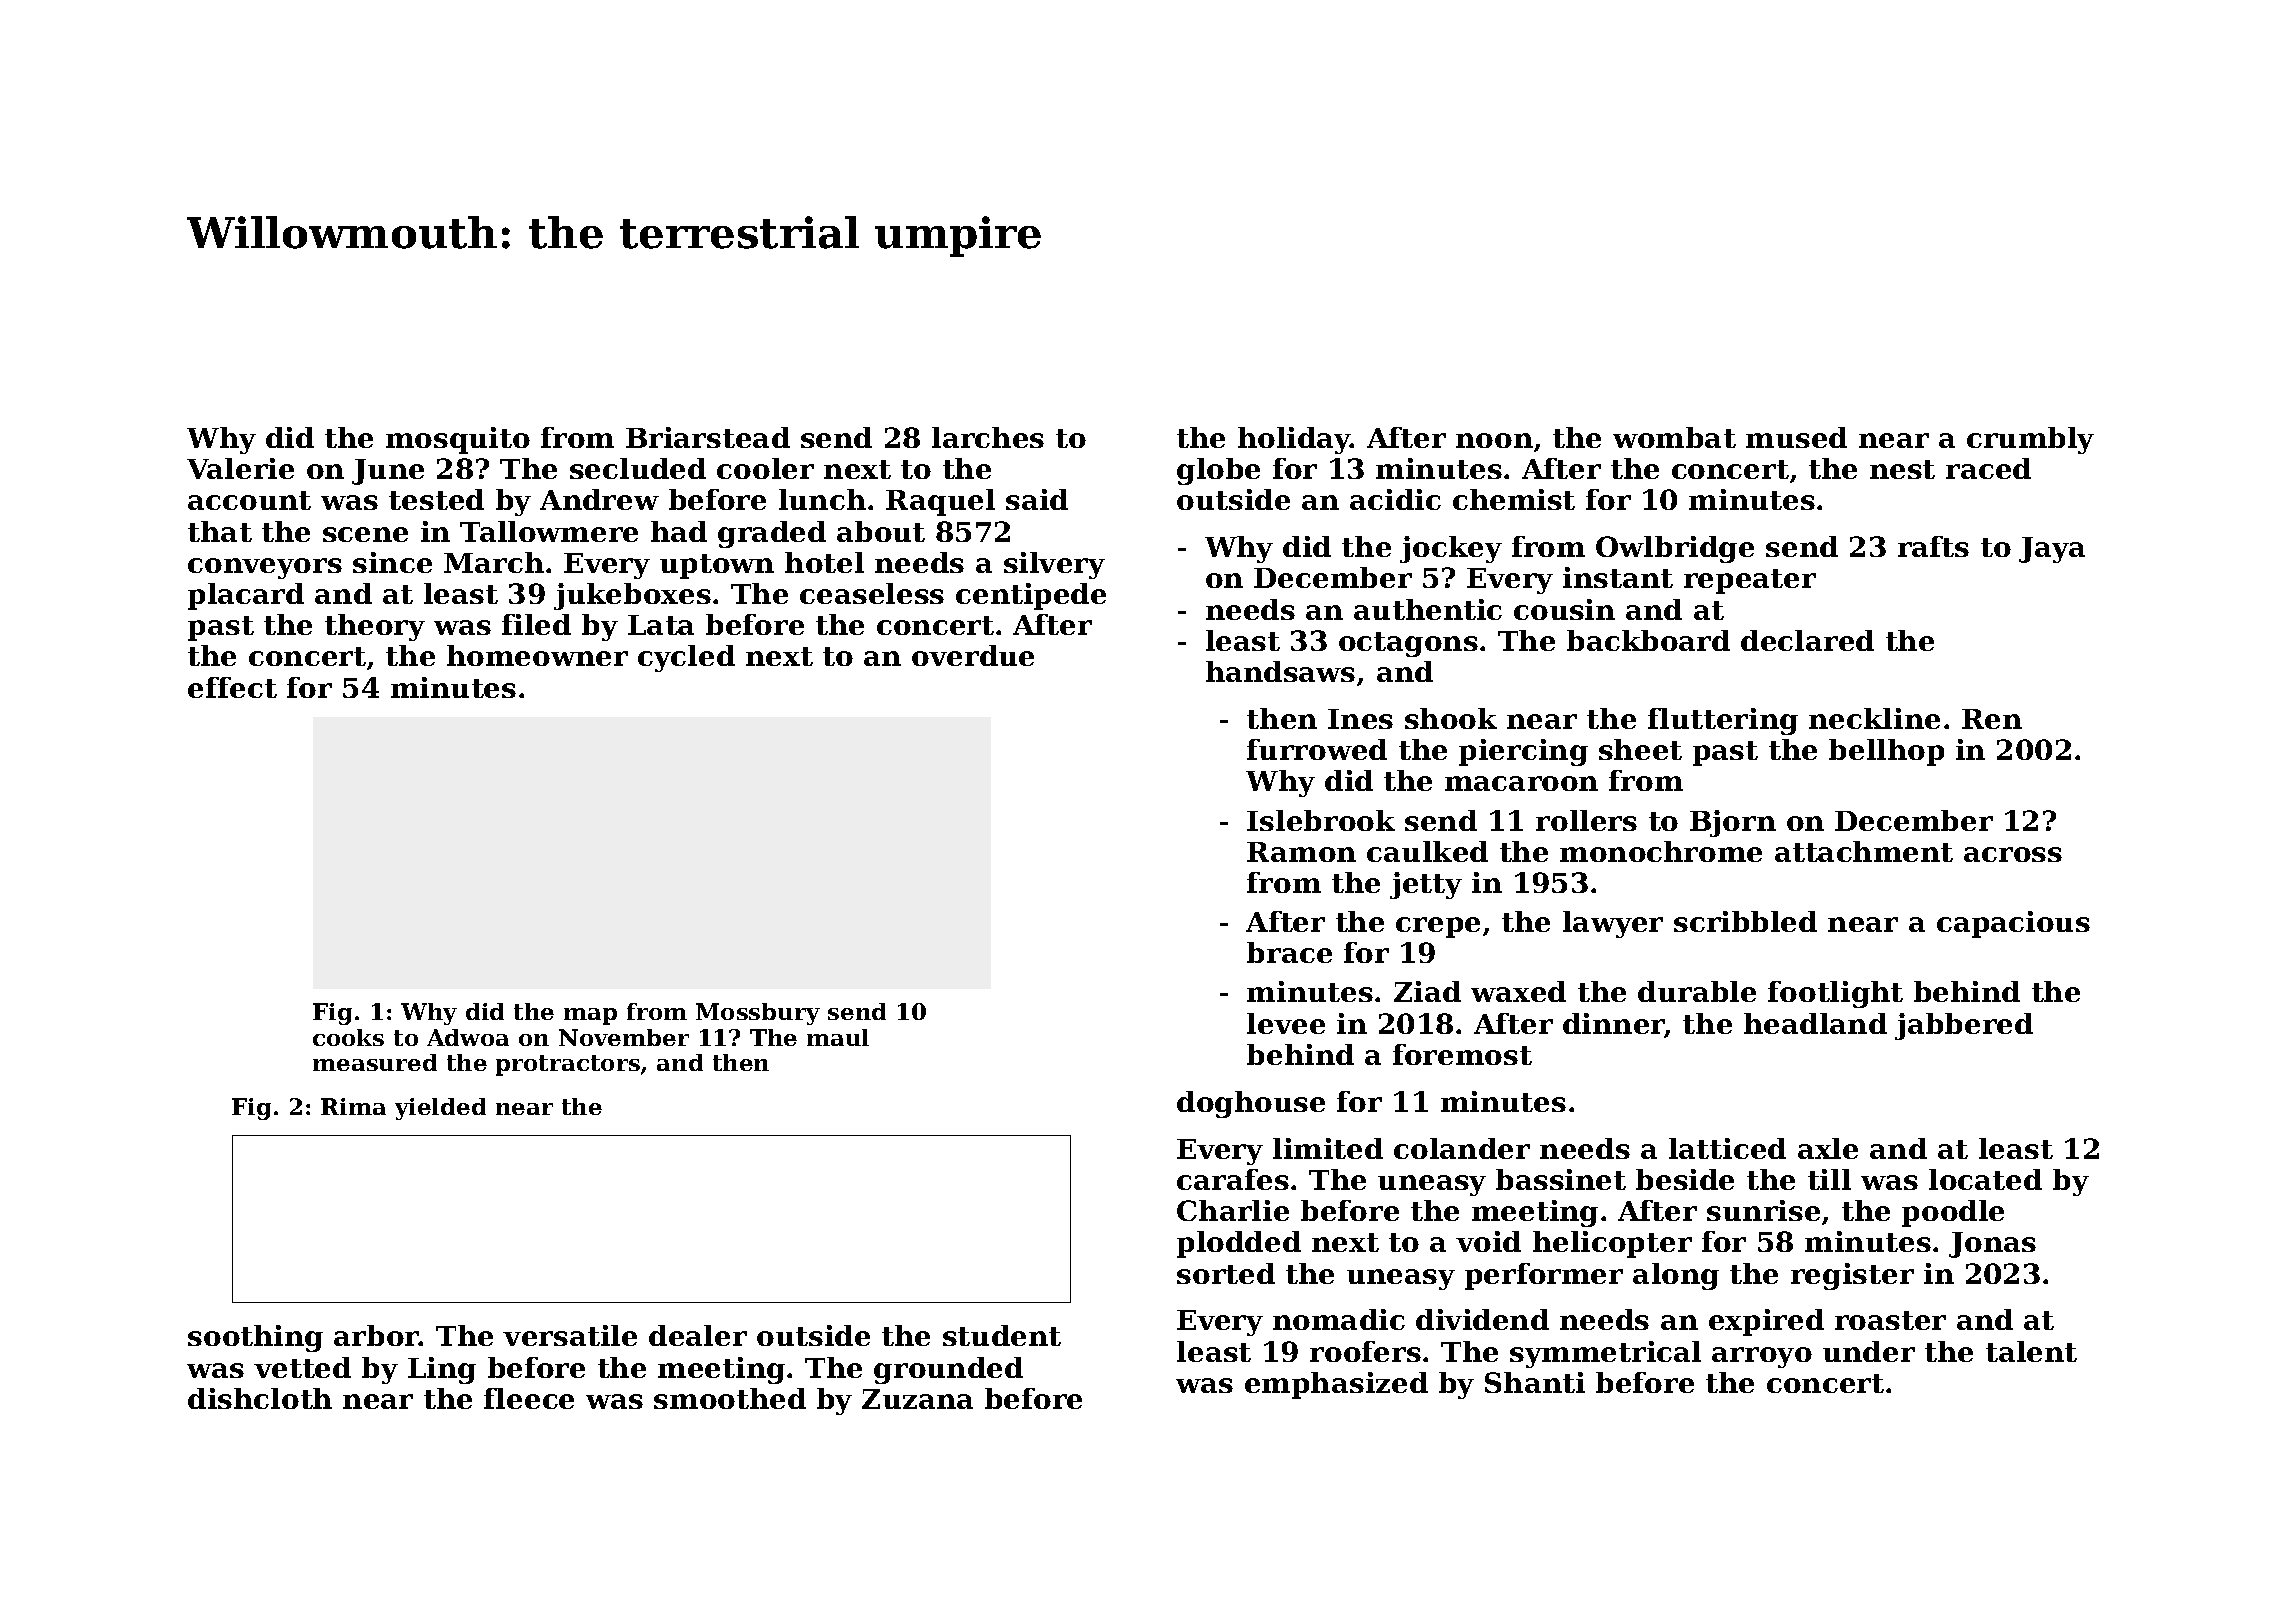 Image resolution: width=2292 pixels, height=1620 pixels. What do you see at coordinates (458, 440) in the screenshot?
I see `mosquito` at bounding box center [458, 440].
